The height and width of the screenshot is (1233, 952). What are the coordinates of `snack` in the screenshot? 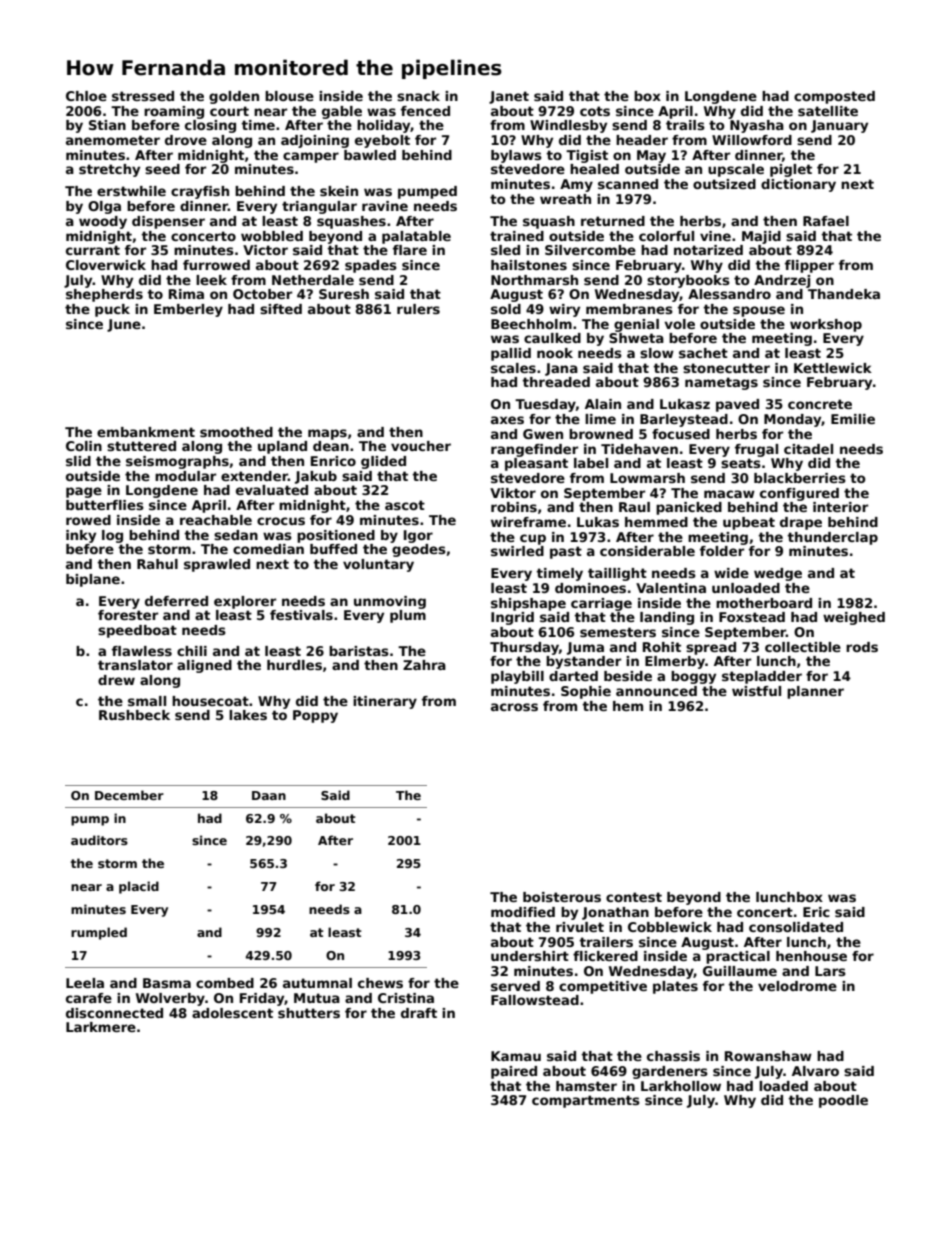 It's located at (418, 96).
